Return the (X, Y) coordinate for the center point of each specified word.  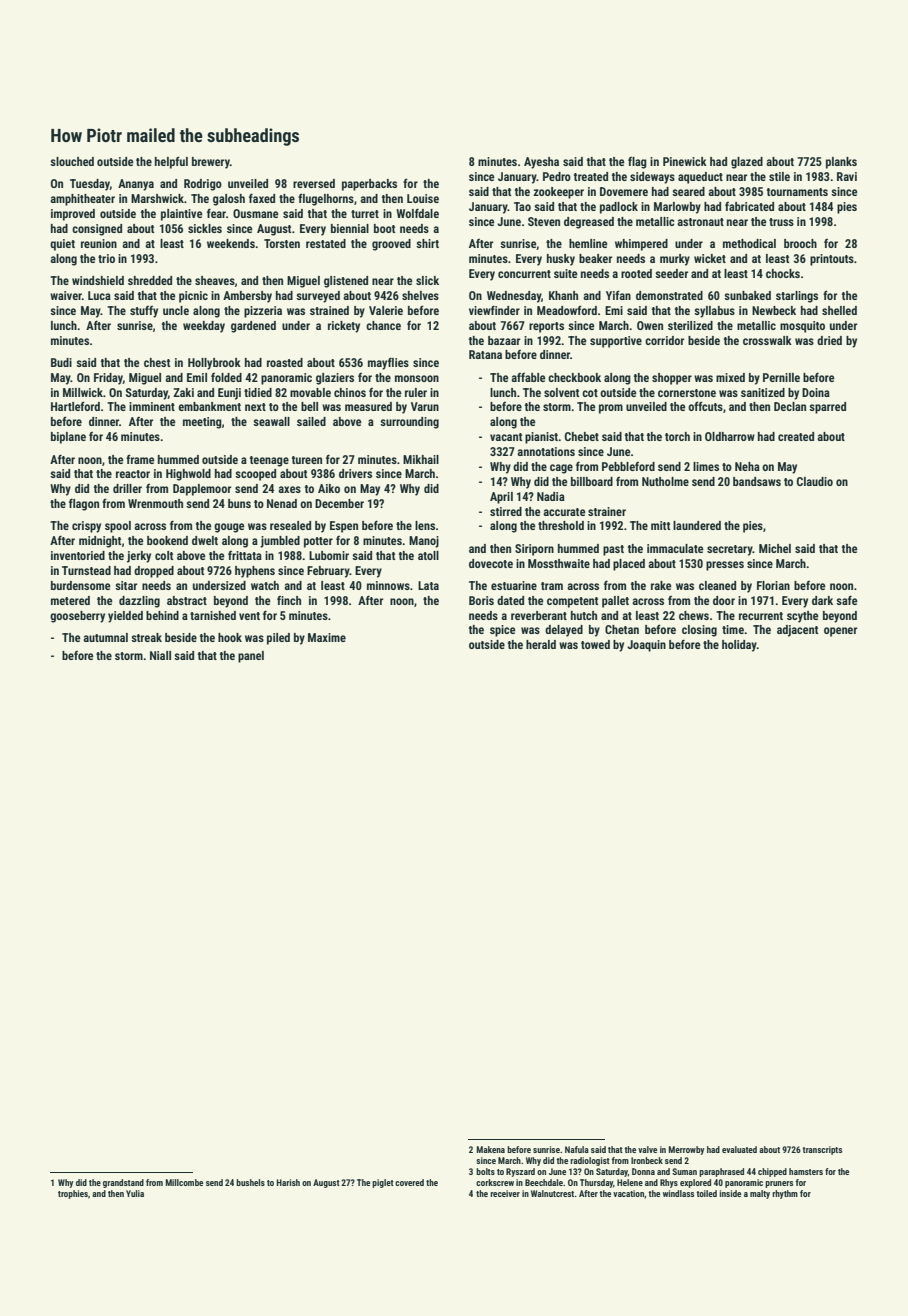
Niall (160, 655)
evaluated (739, 1149)
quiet (62, 245)
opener (840, 632)
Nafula (577, 1149)
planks (841, 163)
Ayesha (541, 163)
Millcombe (184, 1182)
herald (541, 644)
